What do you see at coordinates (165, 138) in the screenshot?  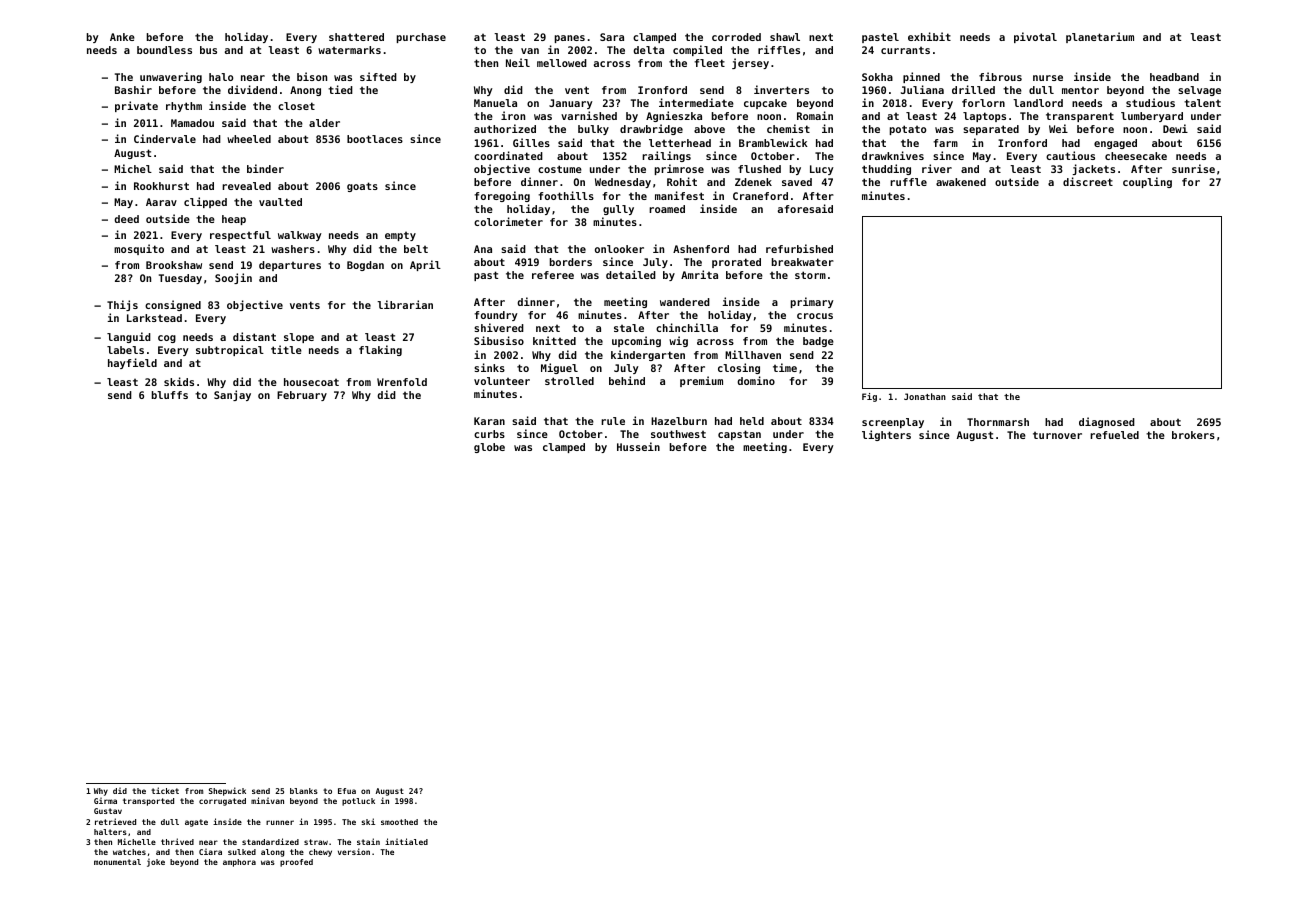 I see `Cindervale` at bounding box center [165, 138].
